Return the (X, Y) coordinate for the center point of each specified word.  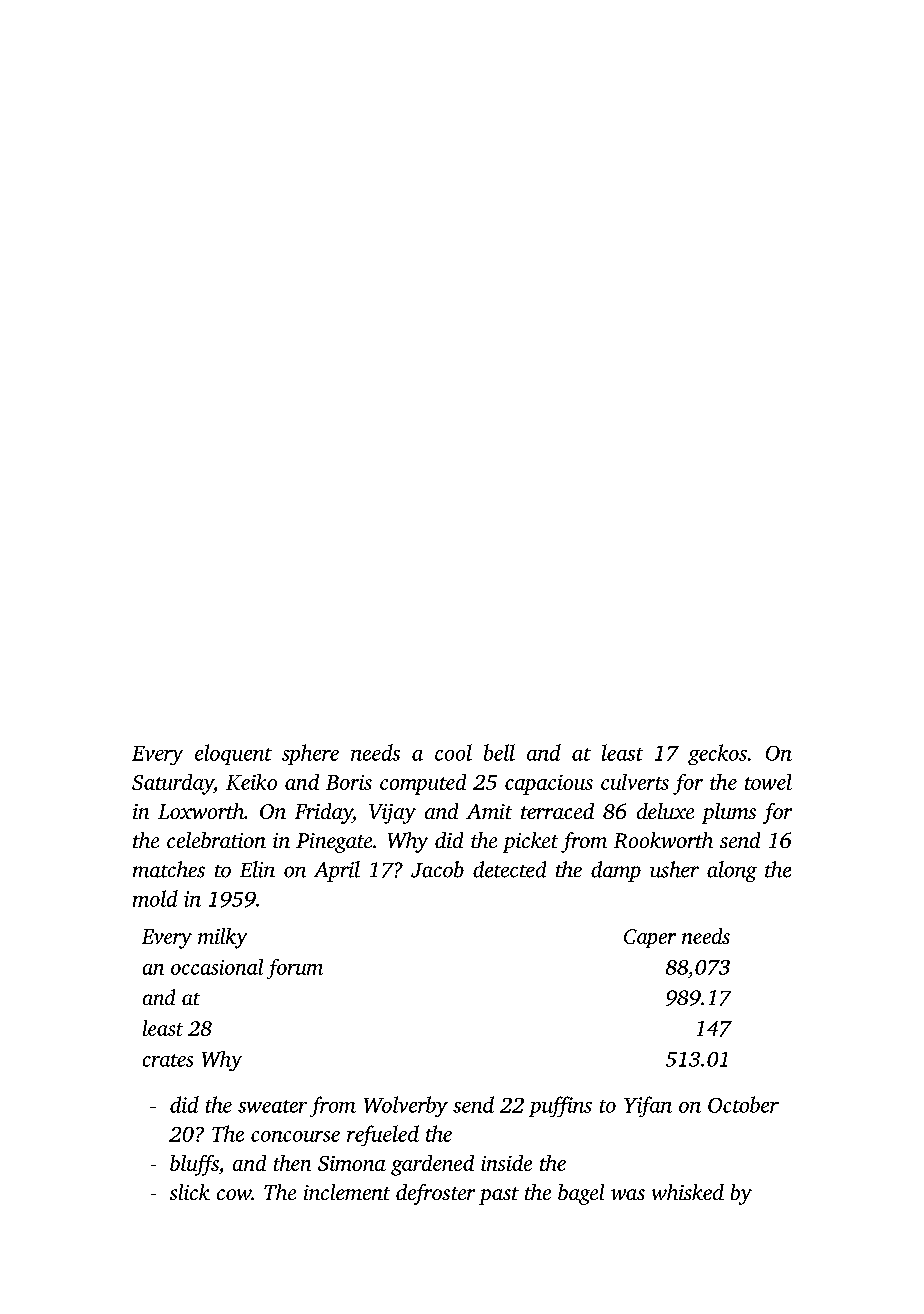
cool (453, 752)
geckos (717, 754)
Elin (257, 869)
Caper (650, 938)
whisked (688, 1192)
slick (190, 1192)
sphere (310, 754)
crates (168, 1060)
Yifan (648, 1106)
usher (674, 869)
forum (295, 969)
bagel (581, 1194)
